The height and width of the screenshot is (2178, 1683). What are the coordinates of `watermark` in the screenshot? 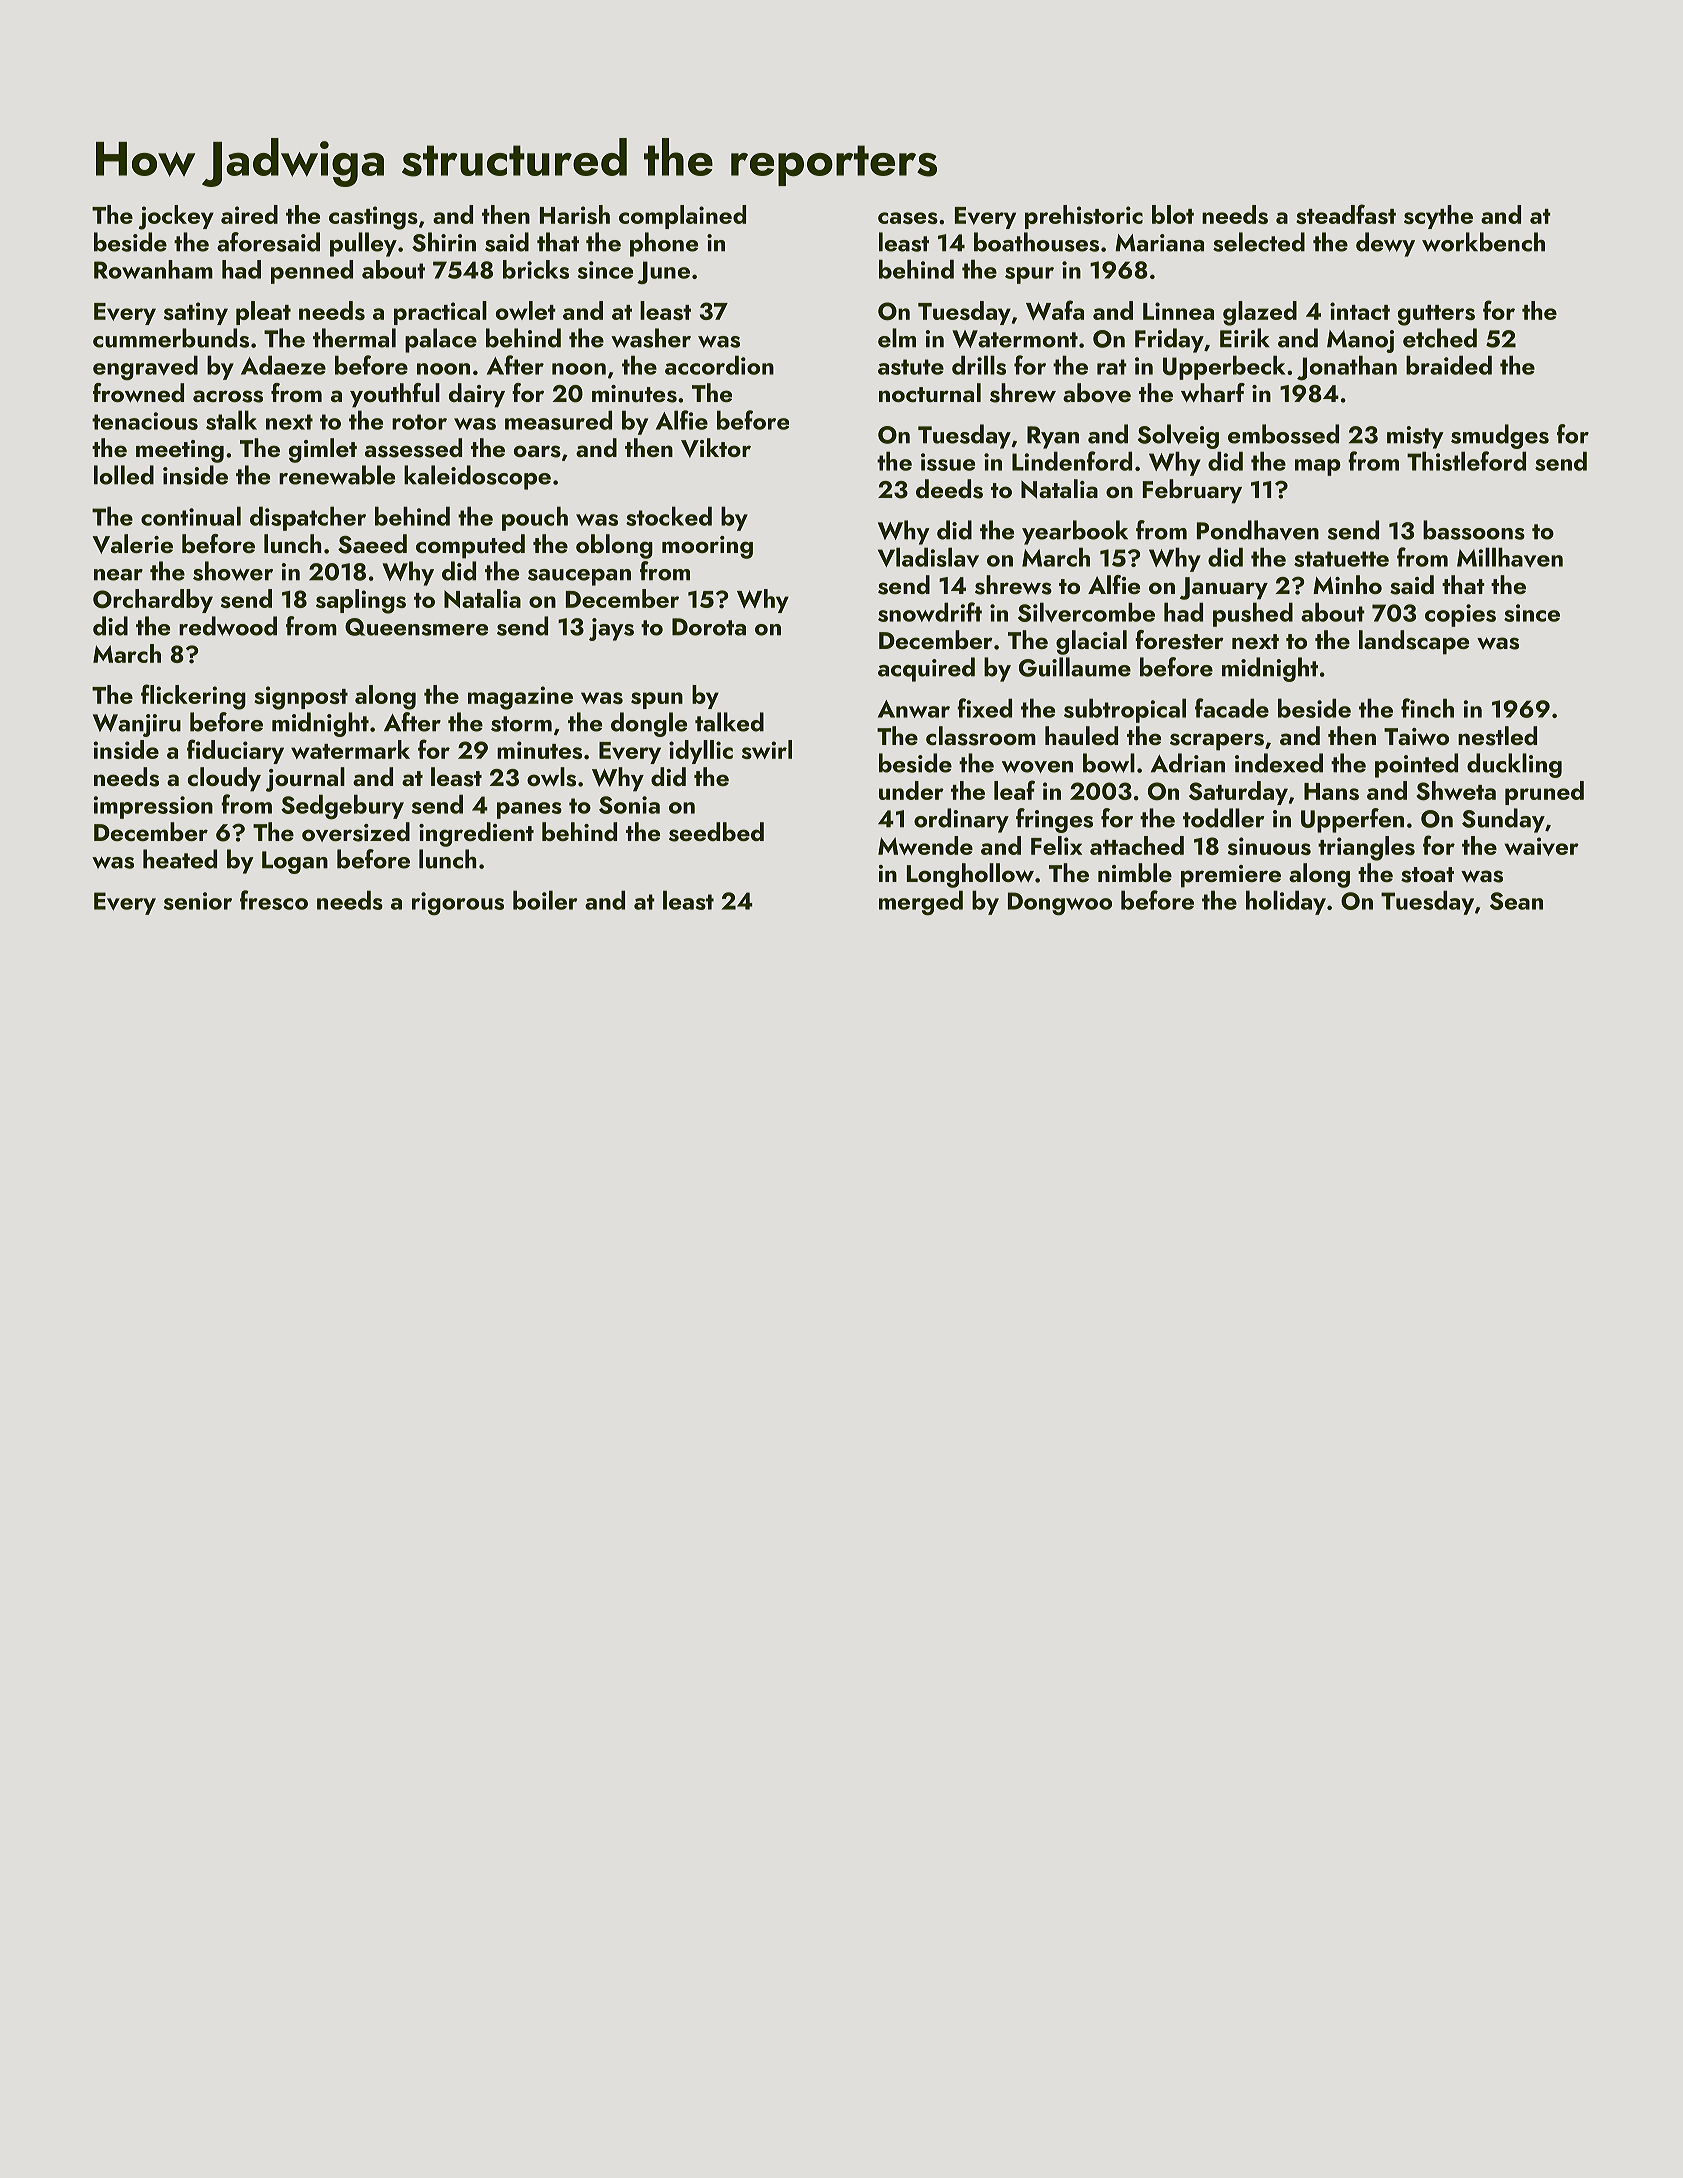 It's located at (350, 749).
